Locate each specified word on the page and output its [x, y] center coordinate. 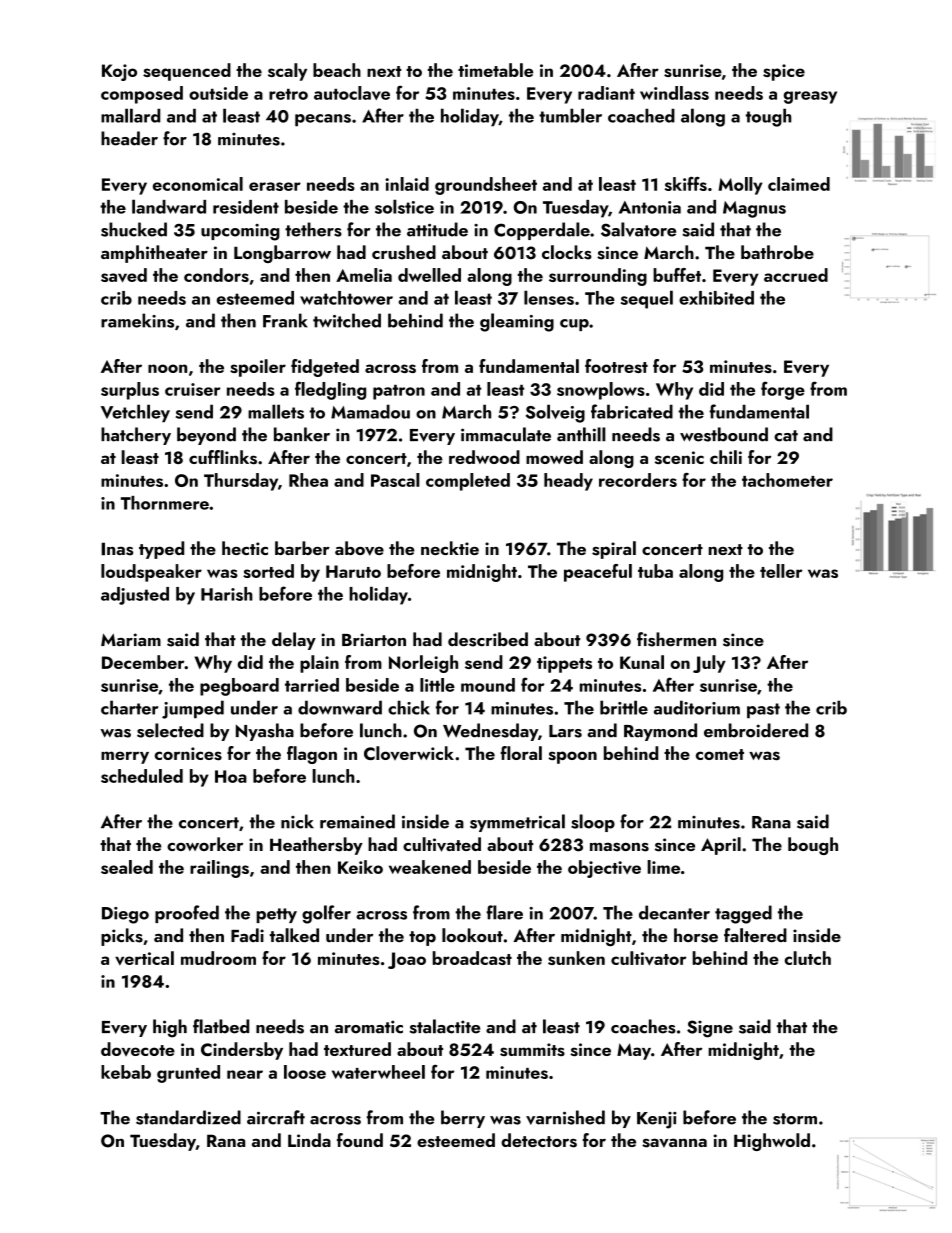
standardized [188, 1117]
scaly [287, 72]
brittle [624, 707]
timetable [495, 70]
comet [720, 754]
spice [784, 72]
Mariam [131, 639]
